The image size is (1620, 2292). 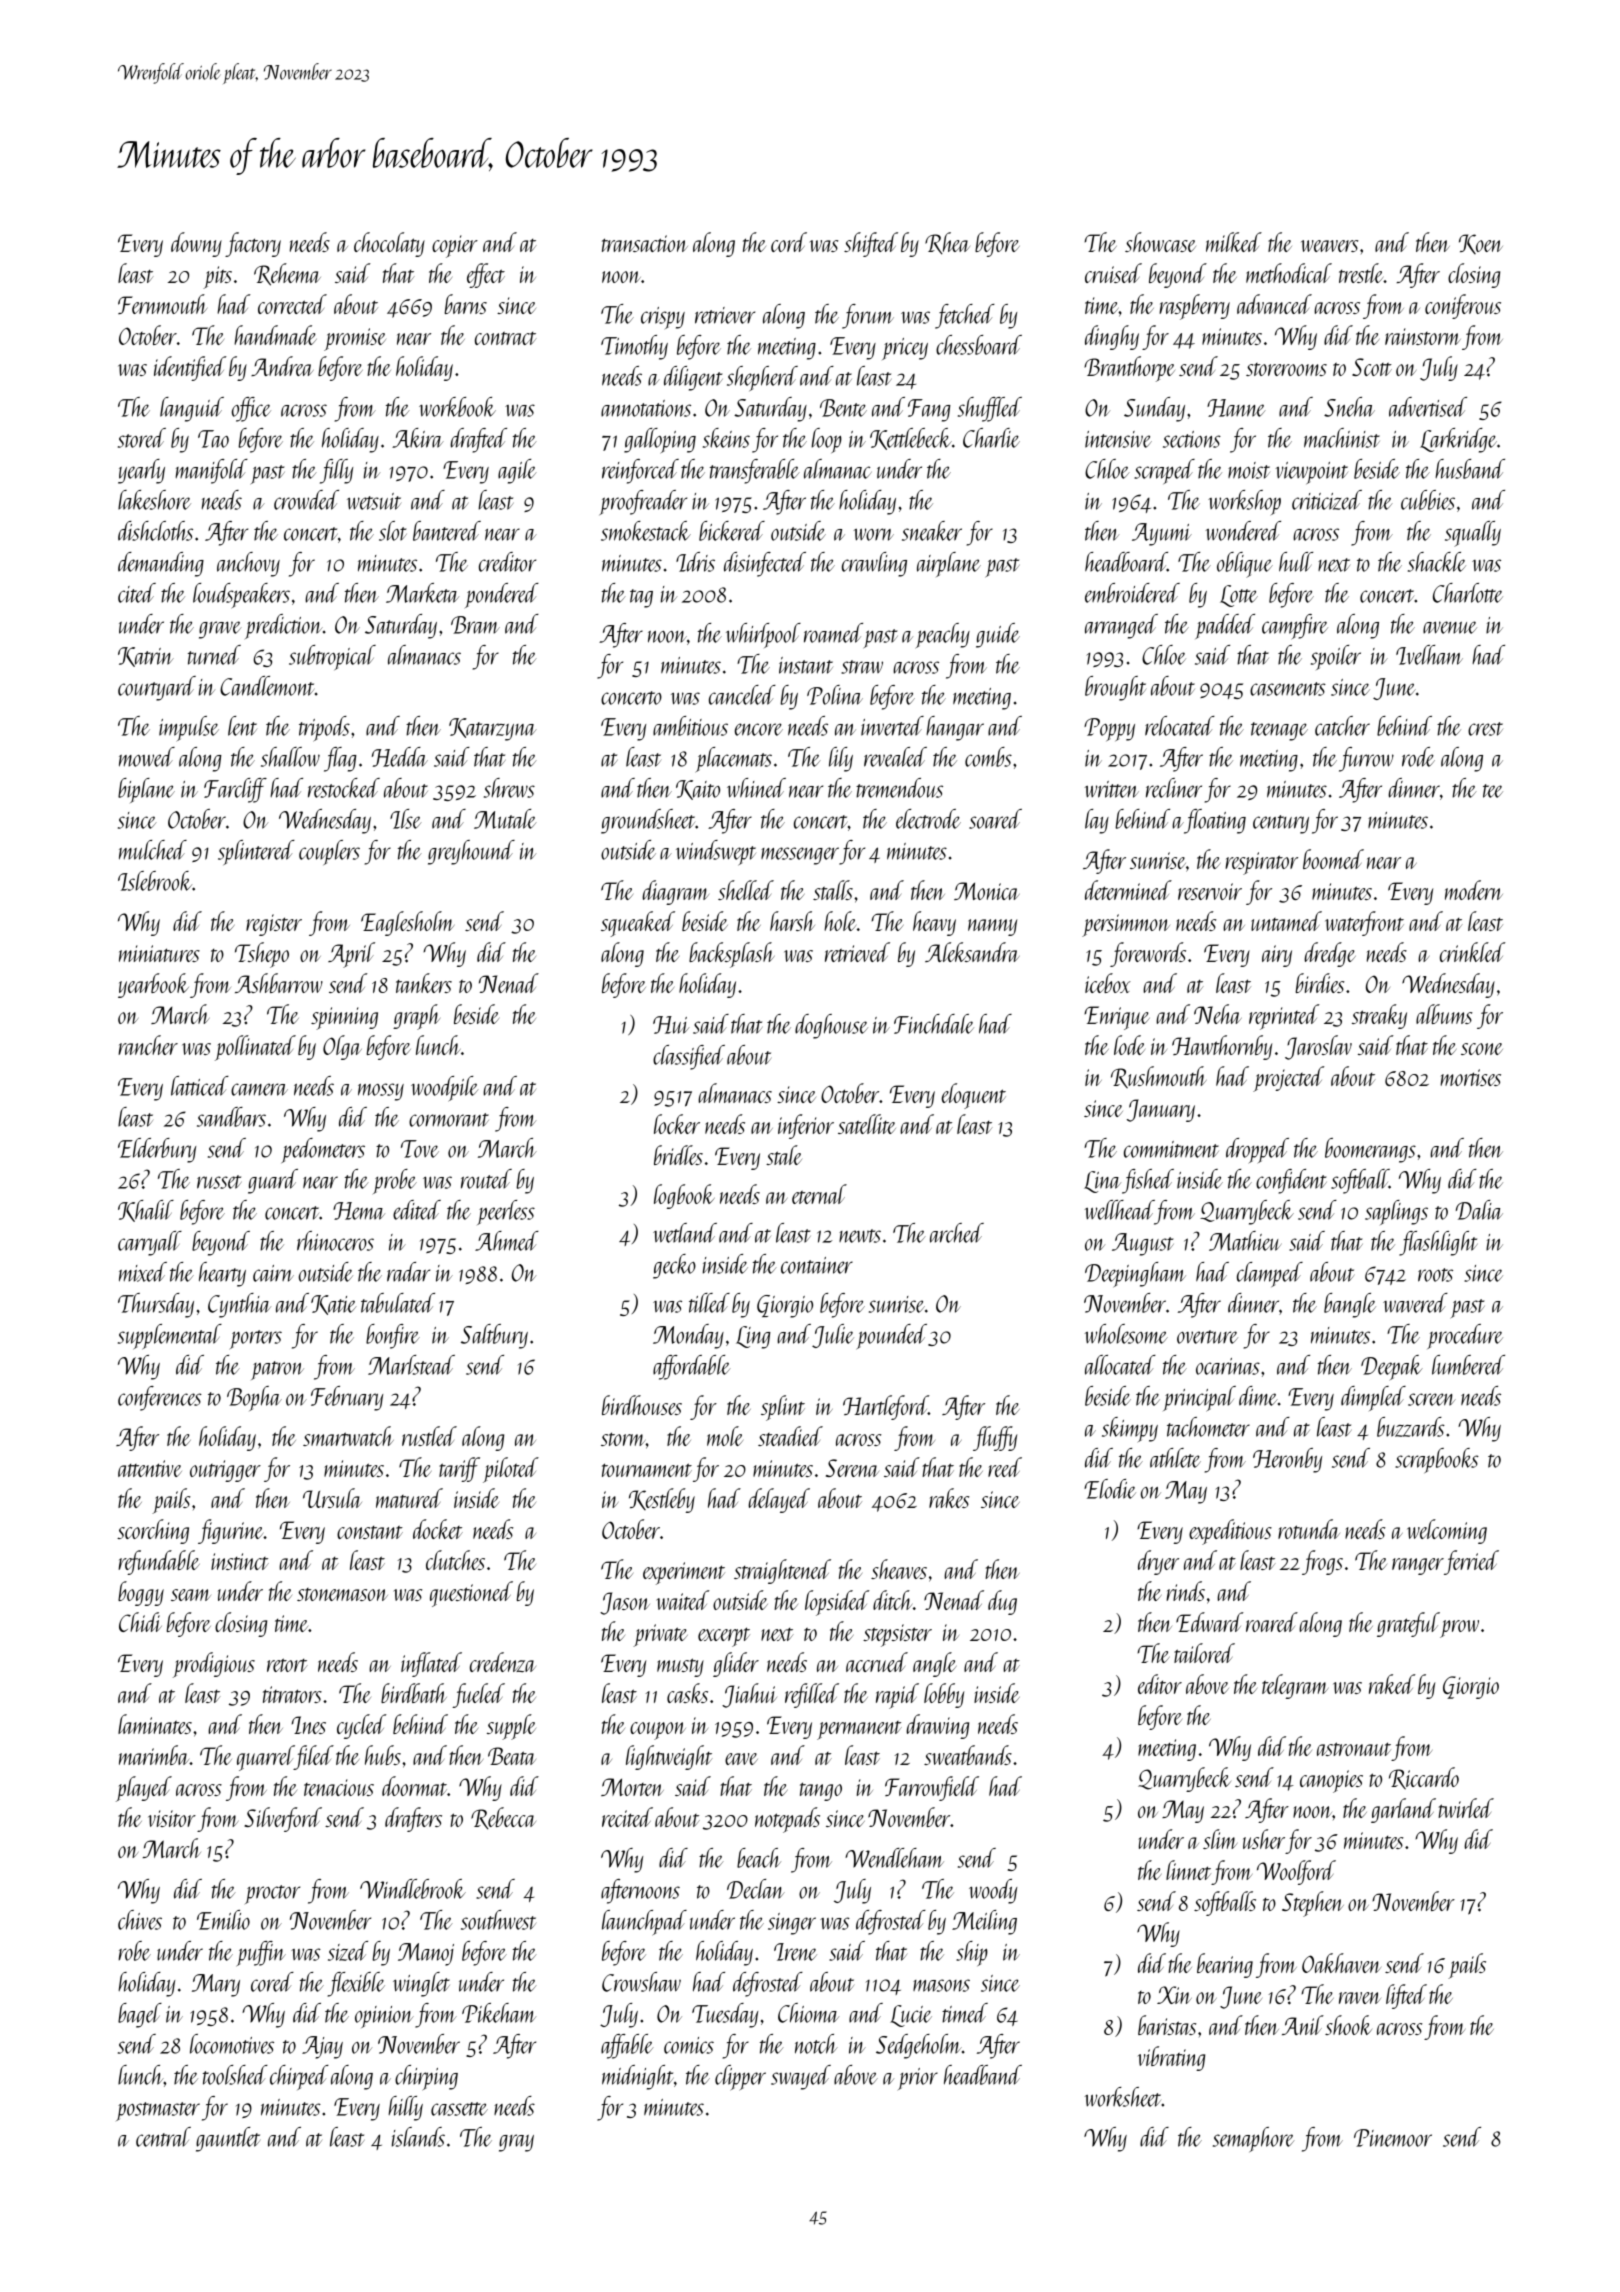 I want to click on toolshed, so click(x=235, y=2075).
